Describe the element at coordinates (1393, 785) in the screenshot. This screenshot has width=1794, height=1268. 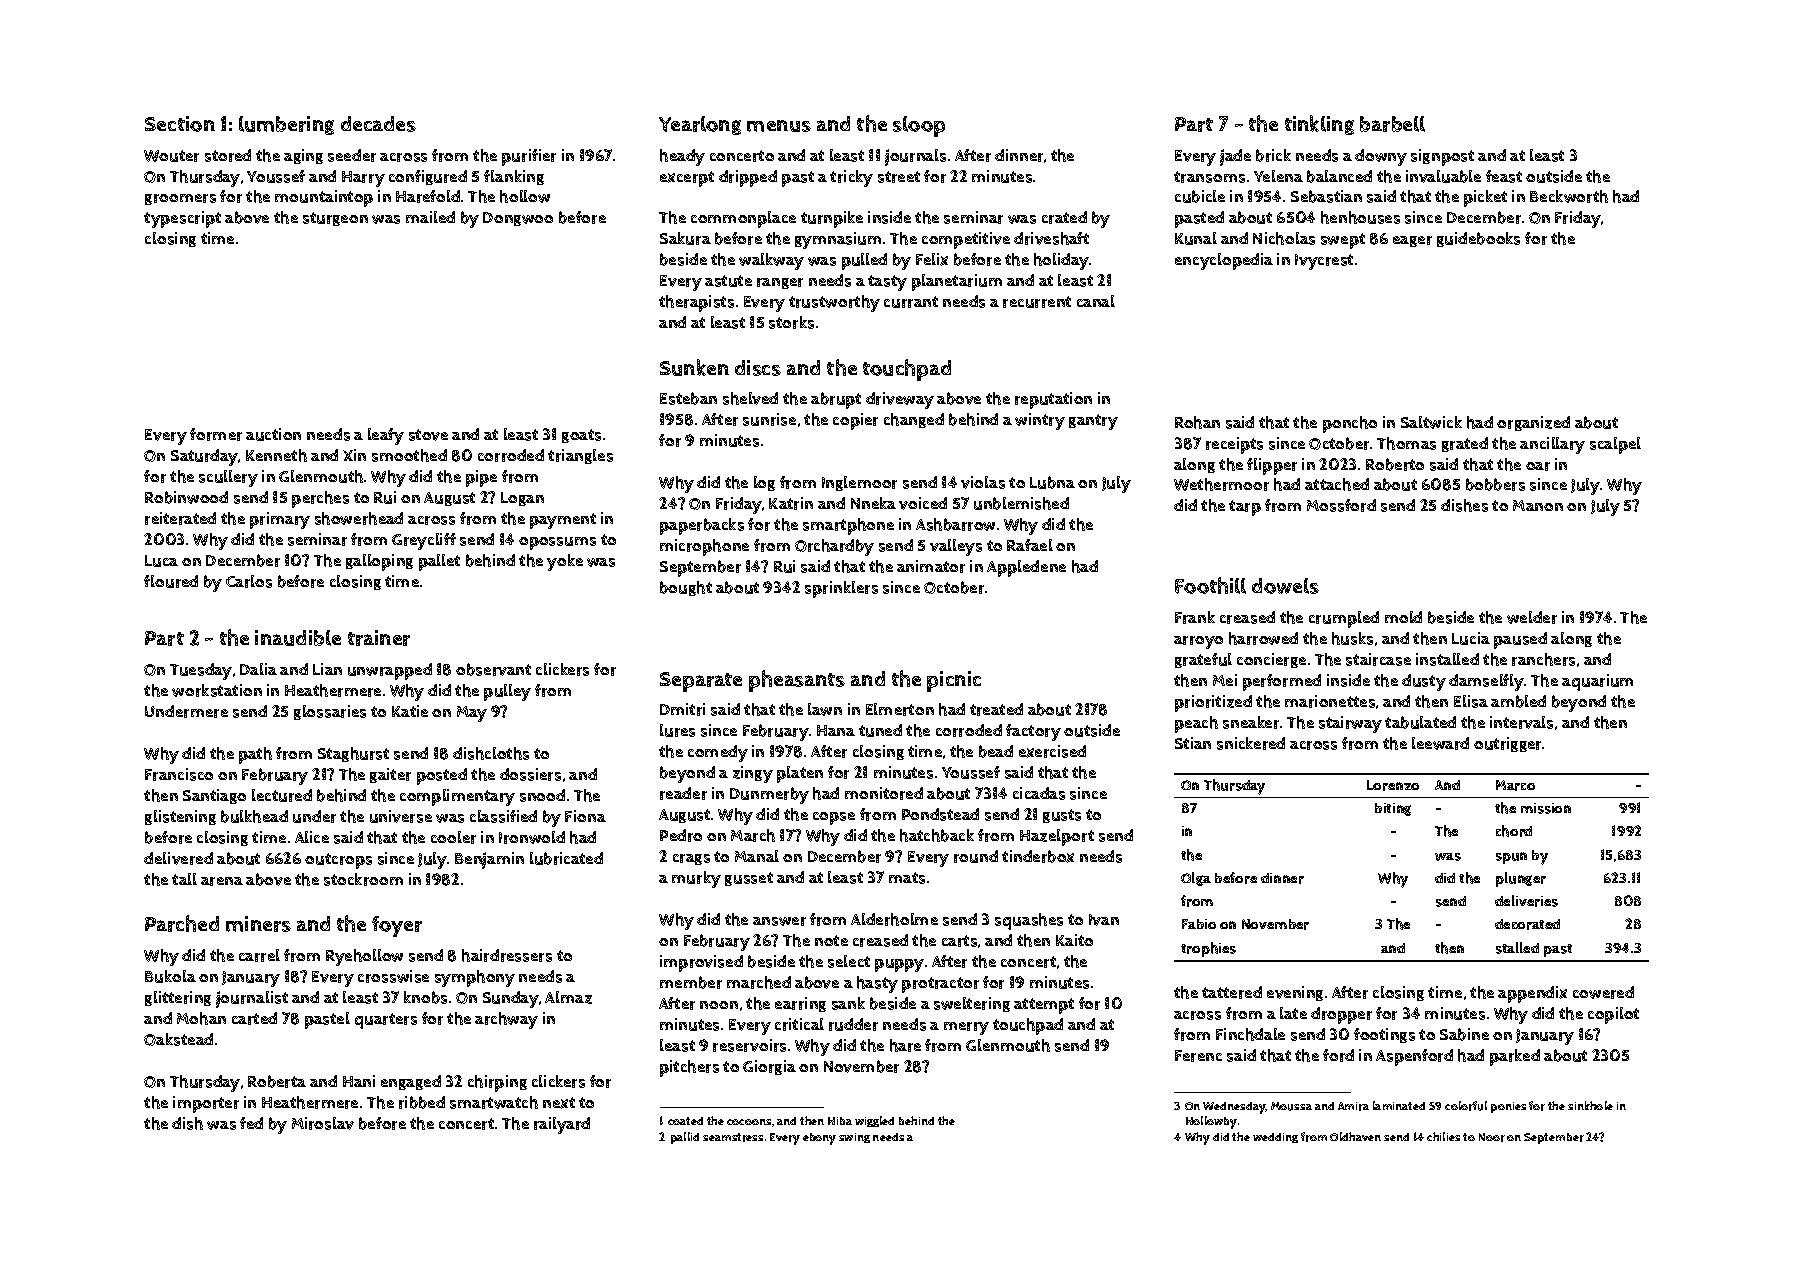
I see `Lorenzo` at that location.
